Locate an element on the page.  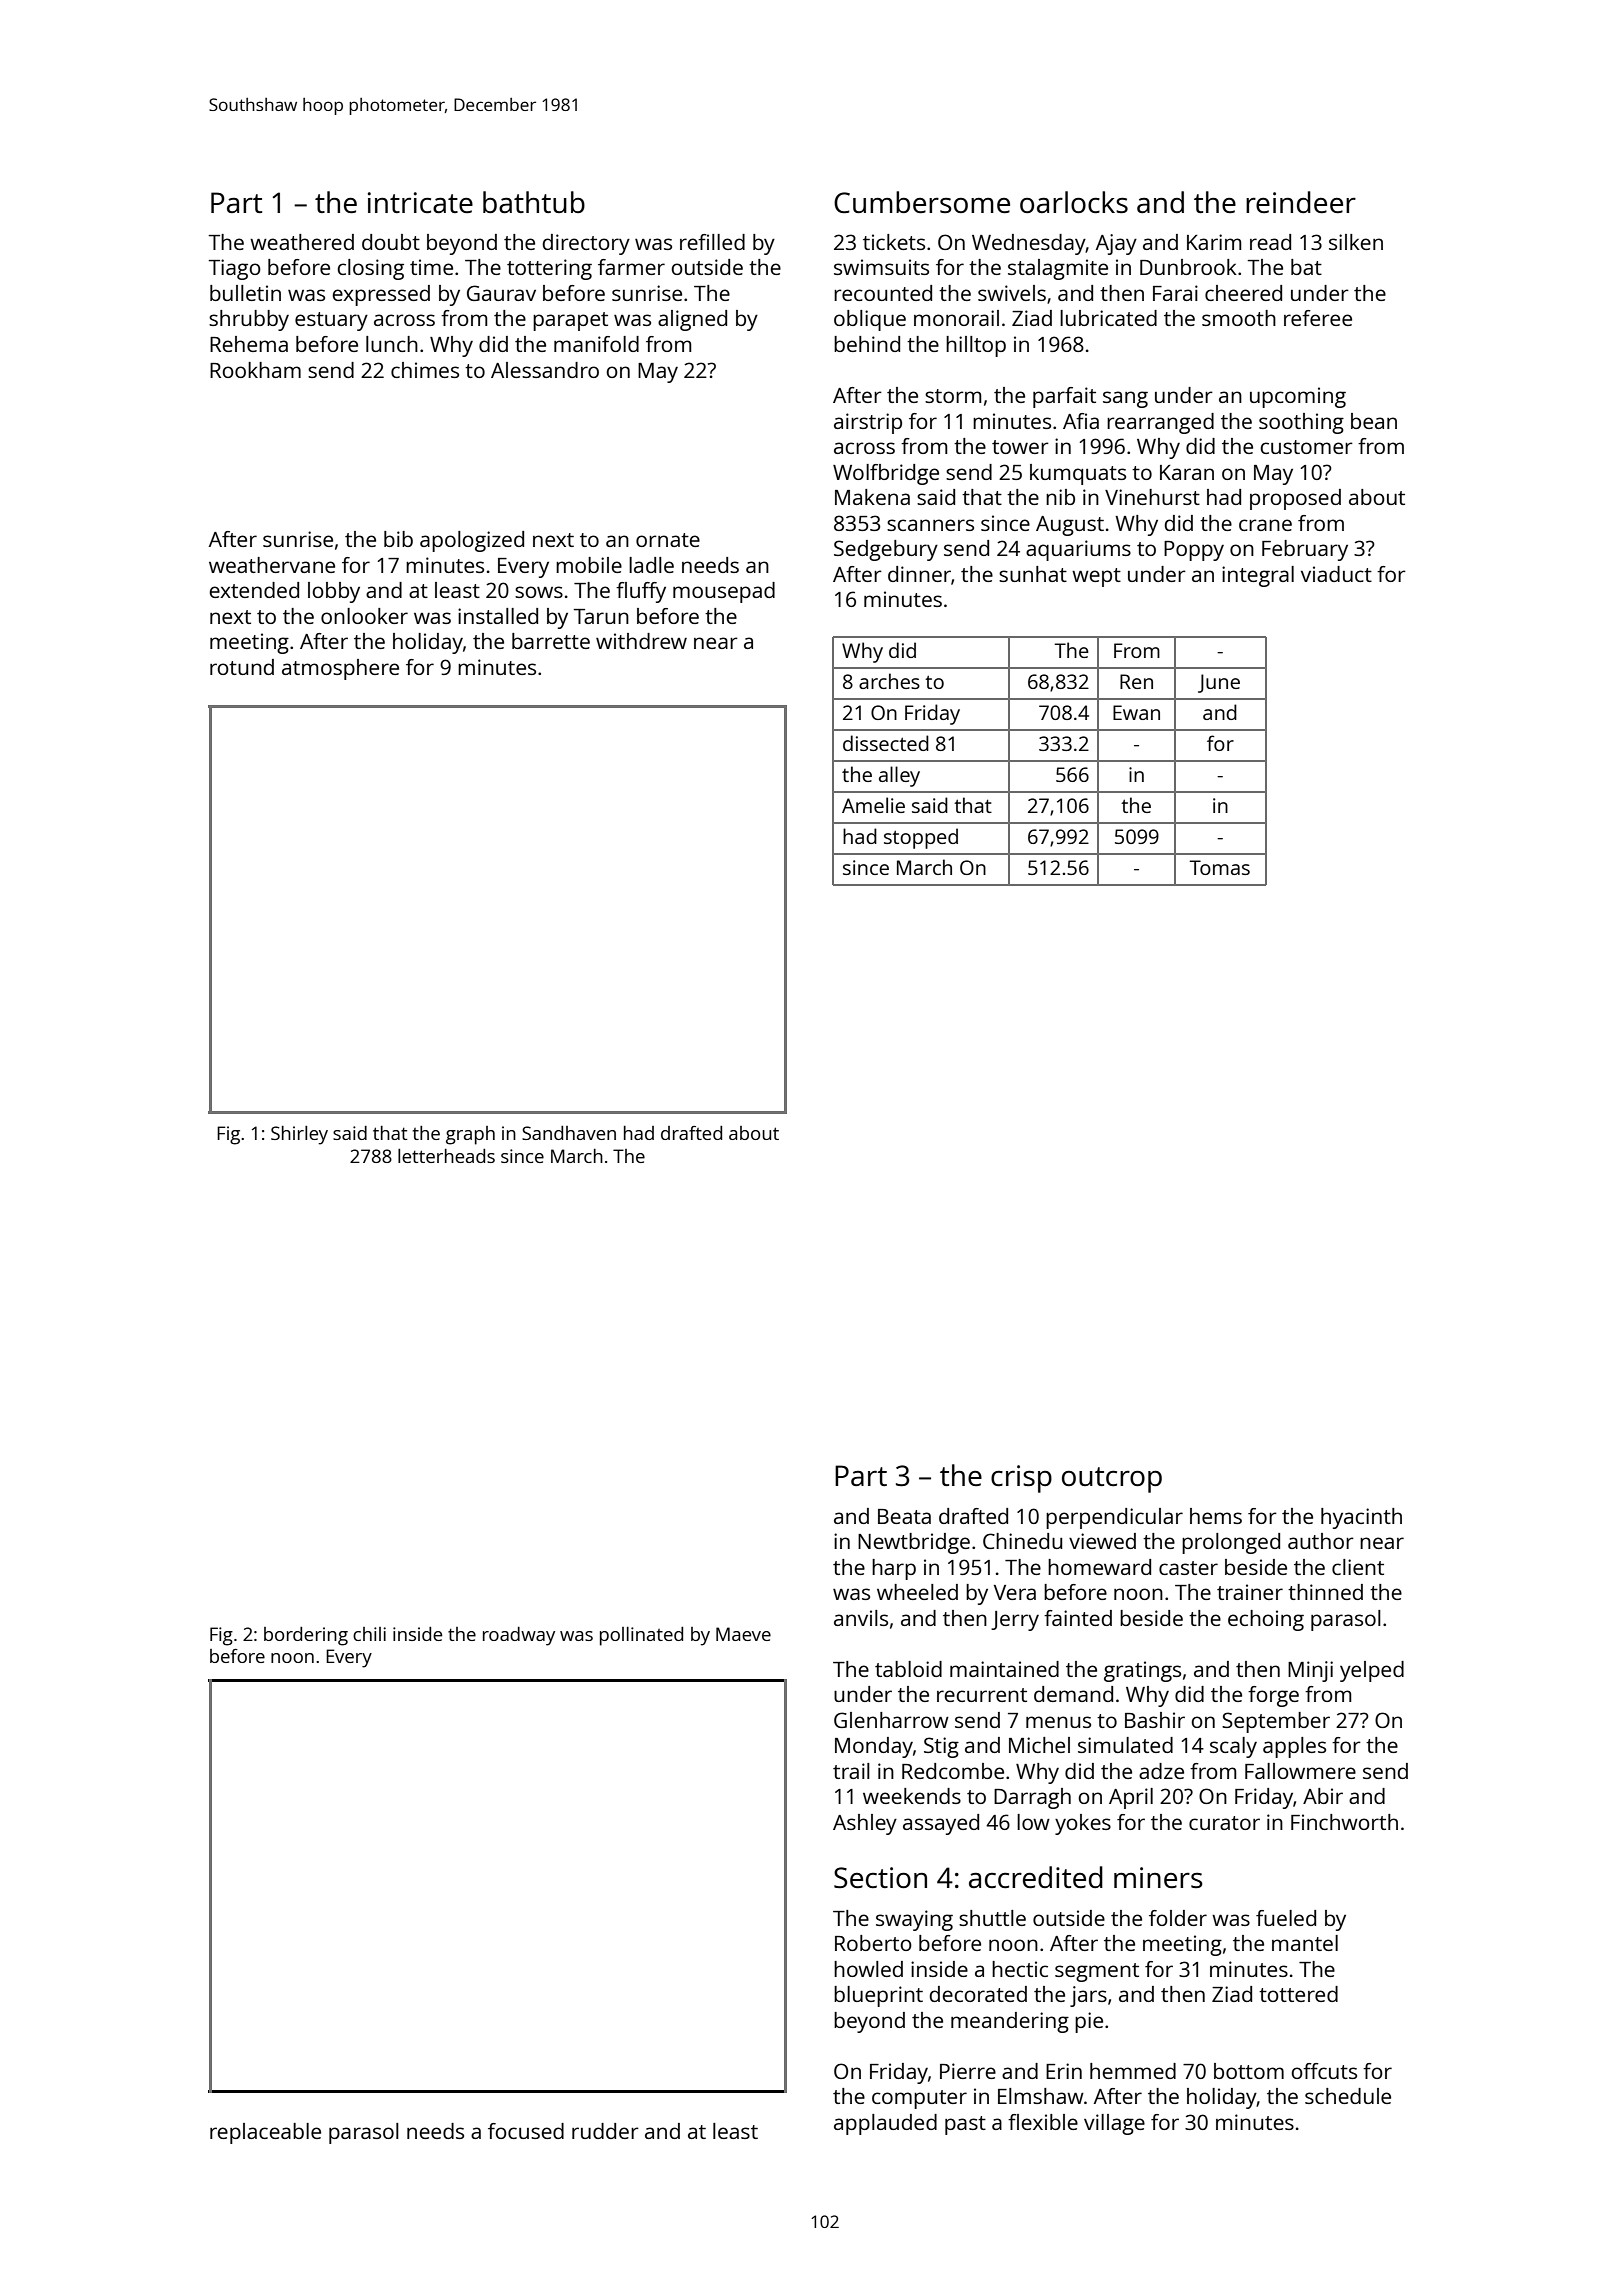
Tiago is located at coordinates (235, 269).
